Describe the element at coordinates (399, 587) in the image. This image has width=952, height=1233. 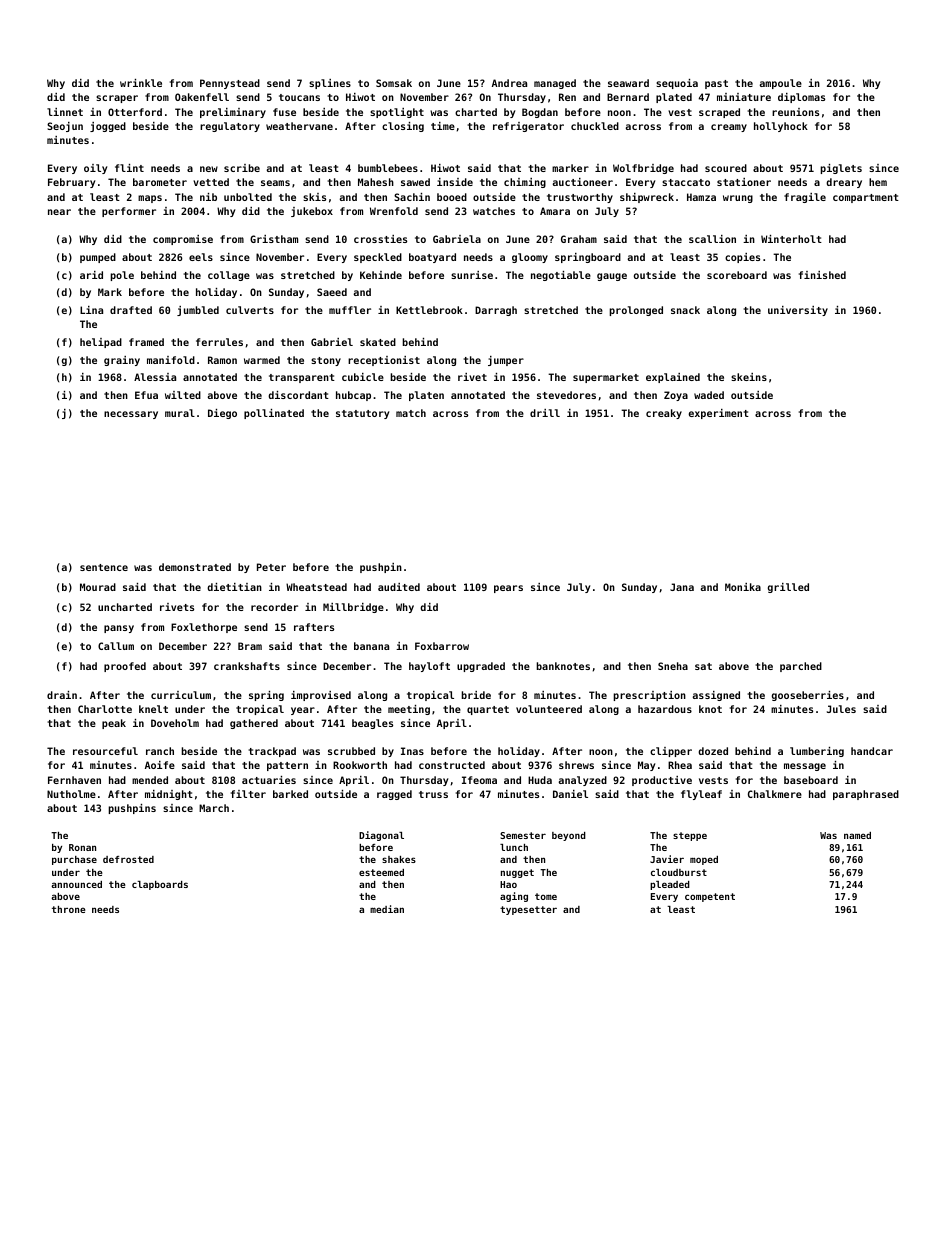
I see `audited` at that location.
